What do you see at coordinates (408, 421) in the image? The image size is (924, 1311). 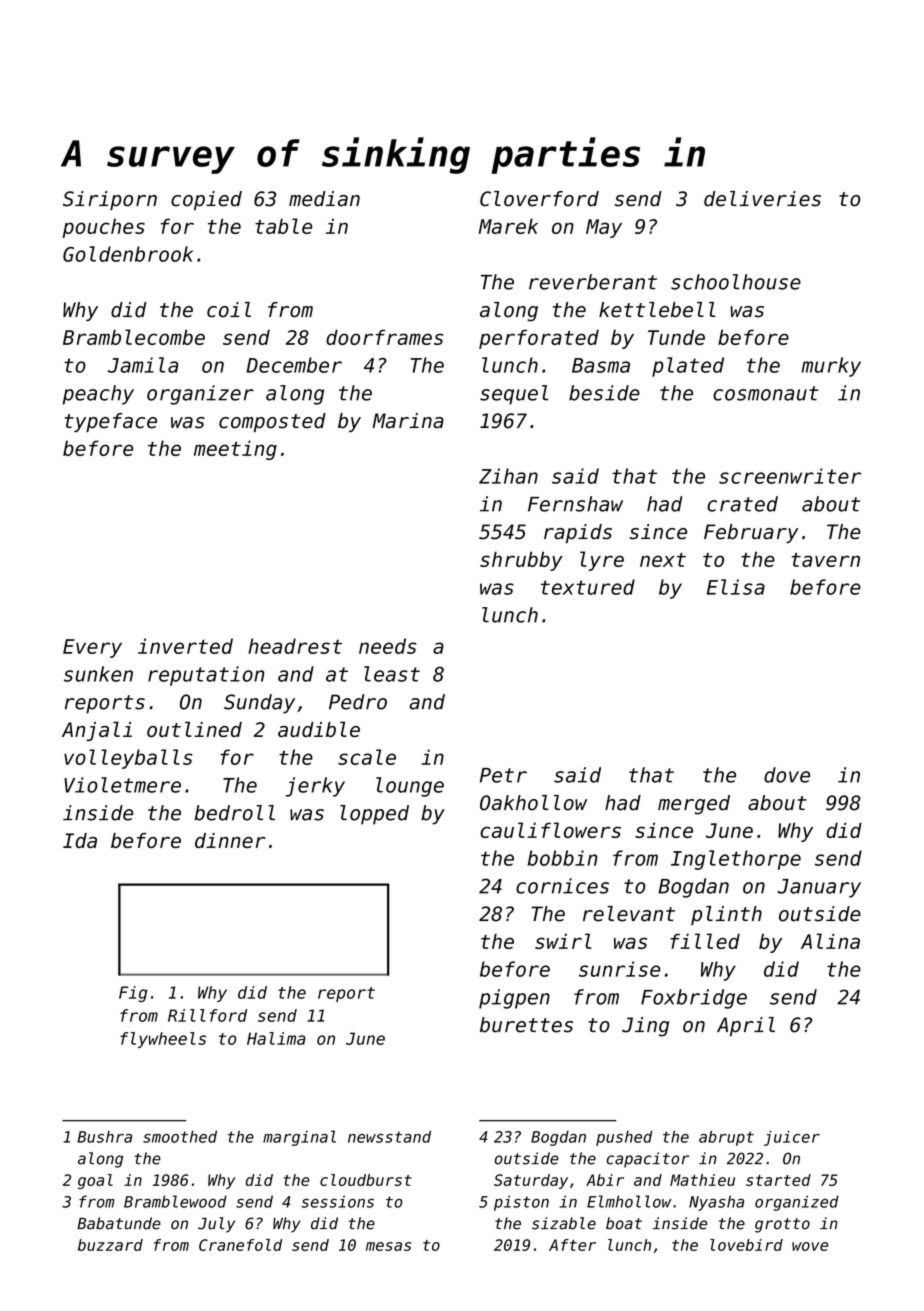 I see `Marina` at bounding box center [408, 421].
